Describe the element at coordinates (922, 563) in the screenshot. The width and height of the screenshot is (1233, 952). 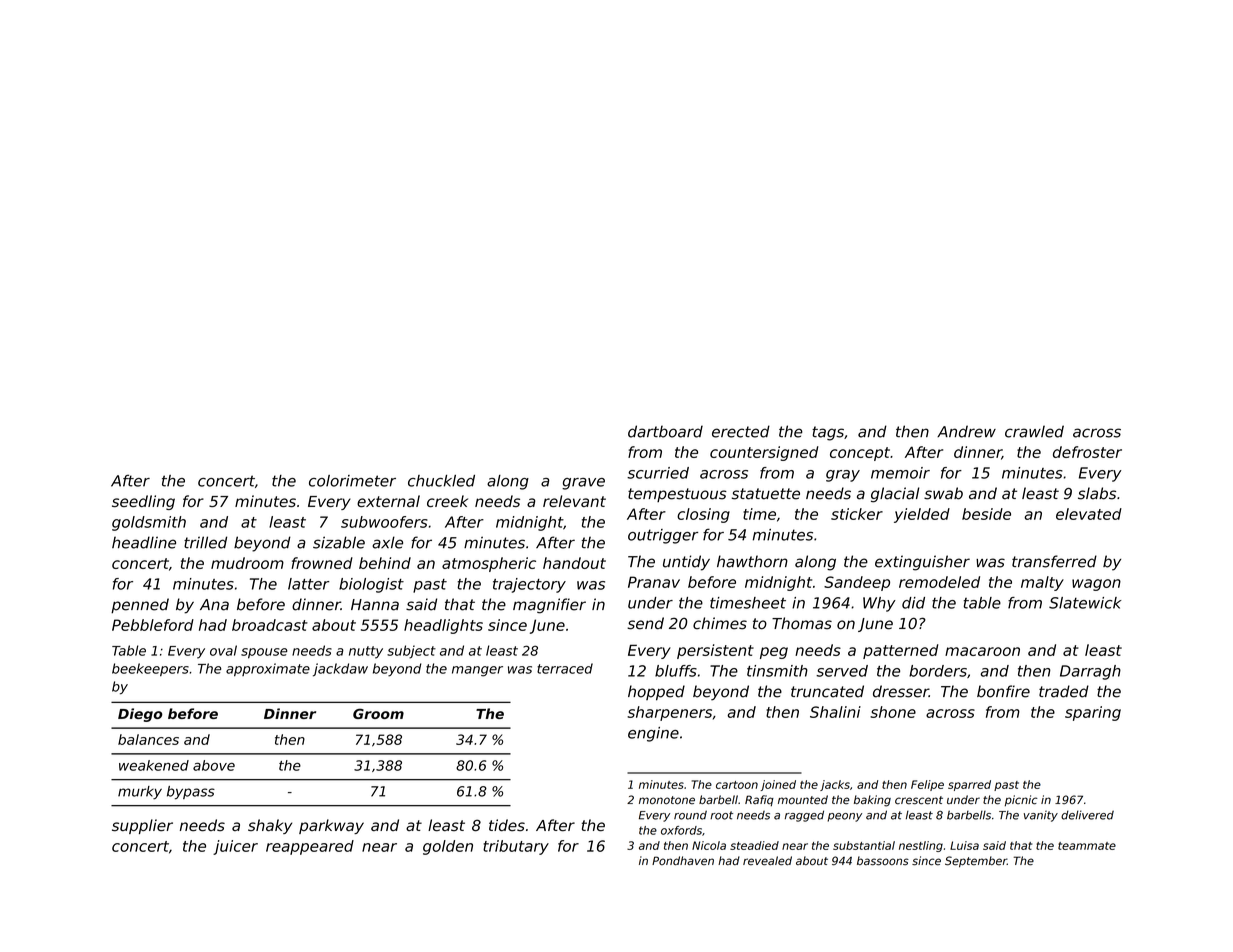
I see `extinguisher` at that location.
